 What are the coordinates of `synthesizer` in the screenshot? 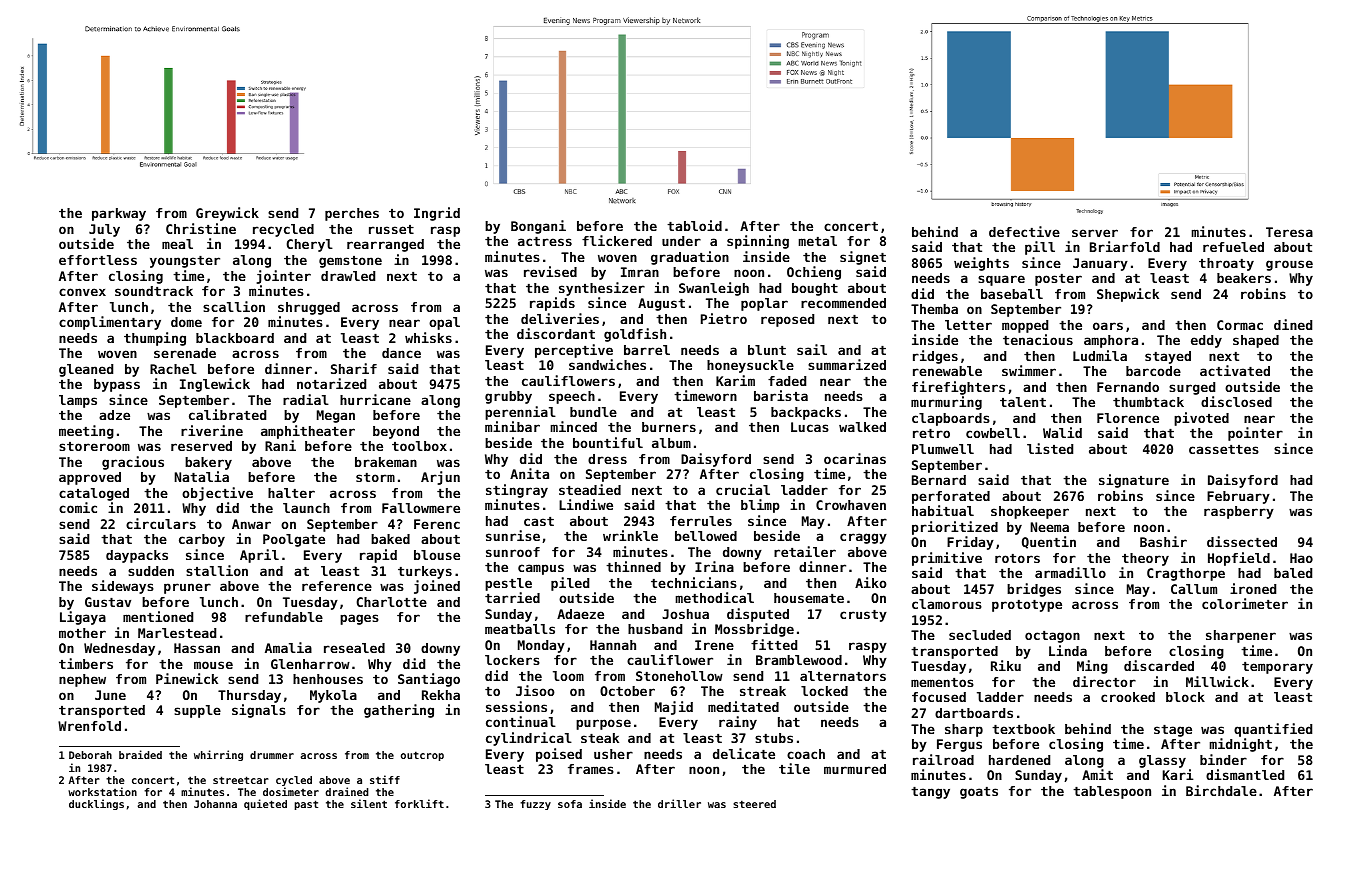 It's located at (602, 289).
